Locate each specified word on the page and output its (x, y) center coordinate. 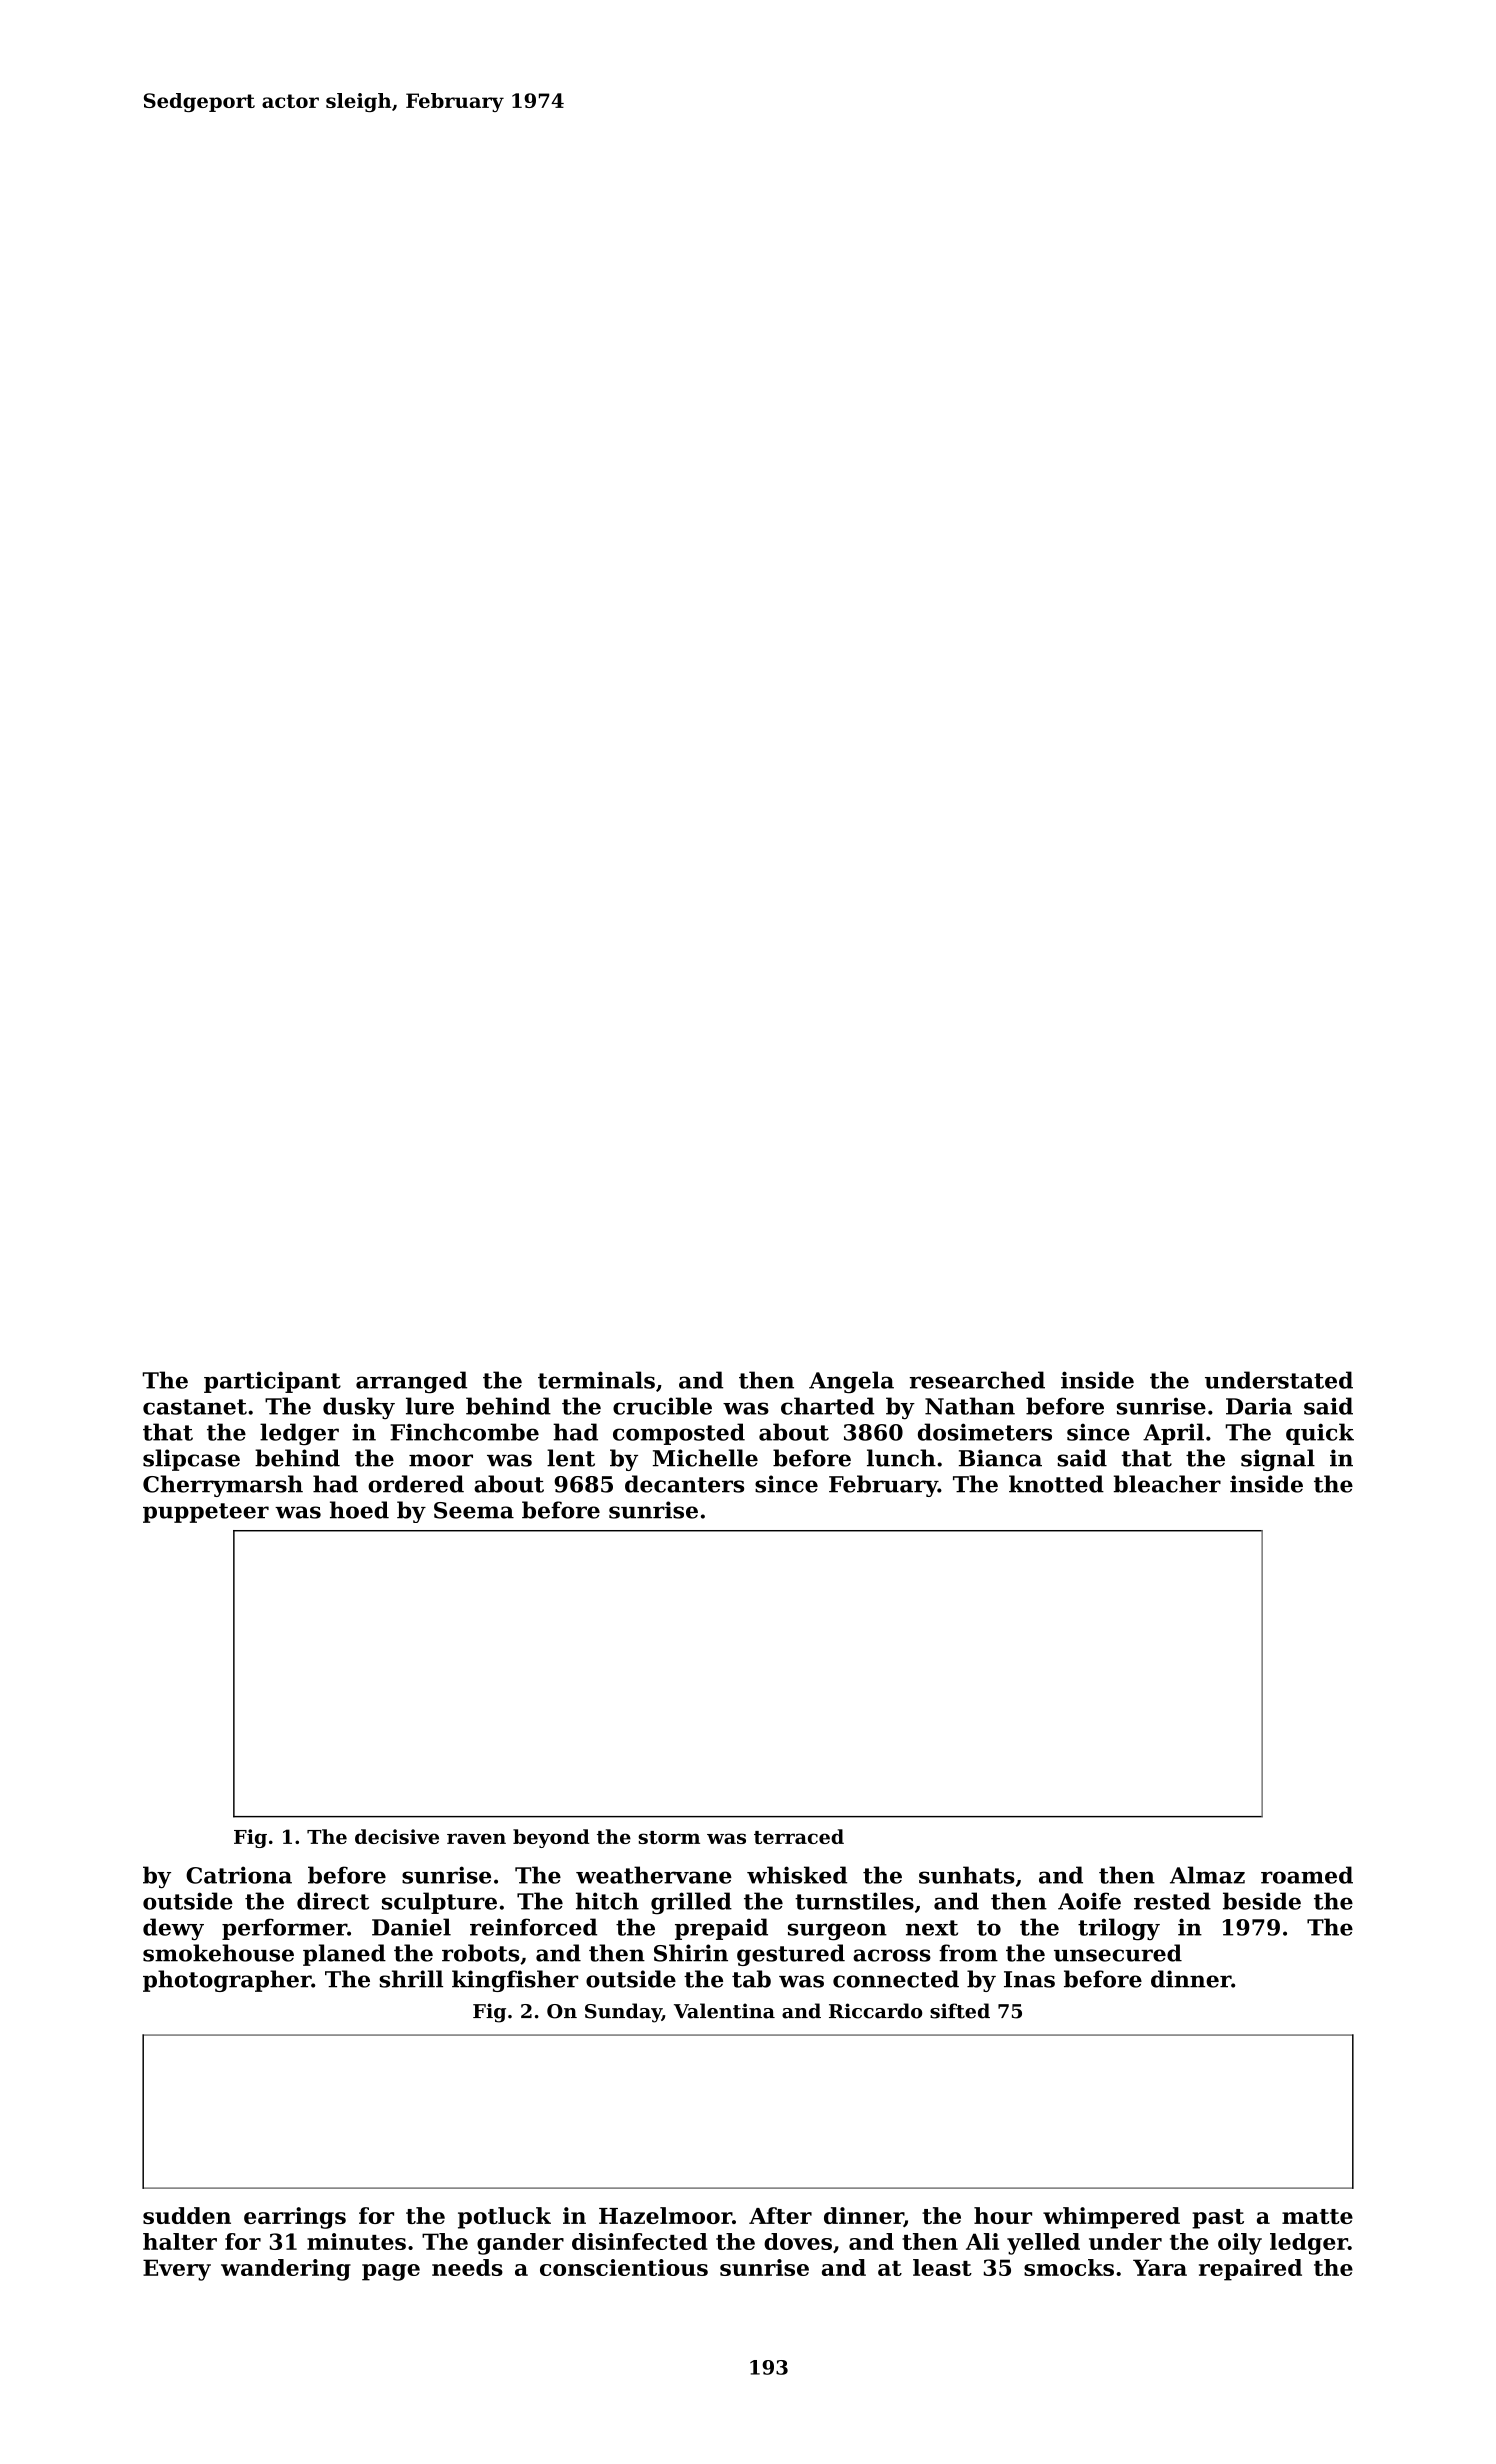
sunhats (967, 1875)
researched (977, 1380)
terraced (799, 1836)
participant (272, 1382)
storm (669, 1837)
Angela (851, 1382)
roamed (1307, 1875)
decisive (397, 1836)
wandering (286, 2270)
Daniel (411, 1927)
